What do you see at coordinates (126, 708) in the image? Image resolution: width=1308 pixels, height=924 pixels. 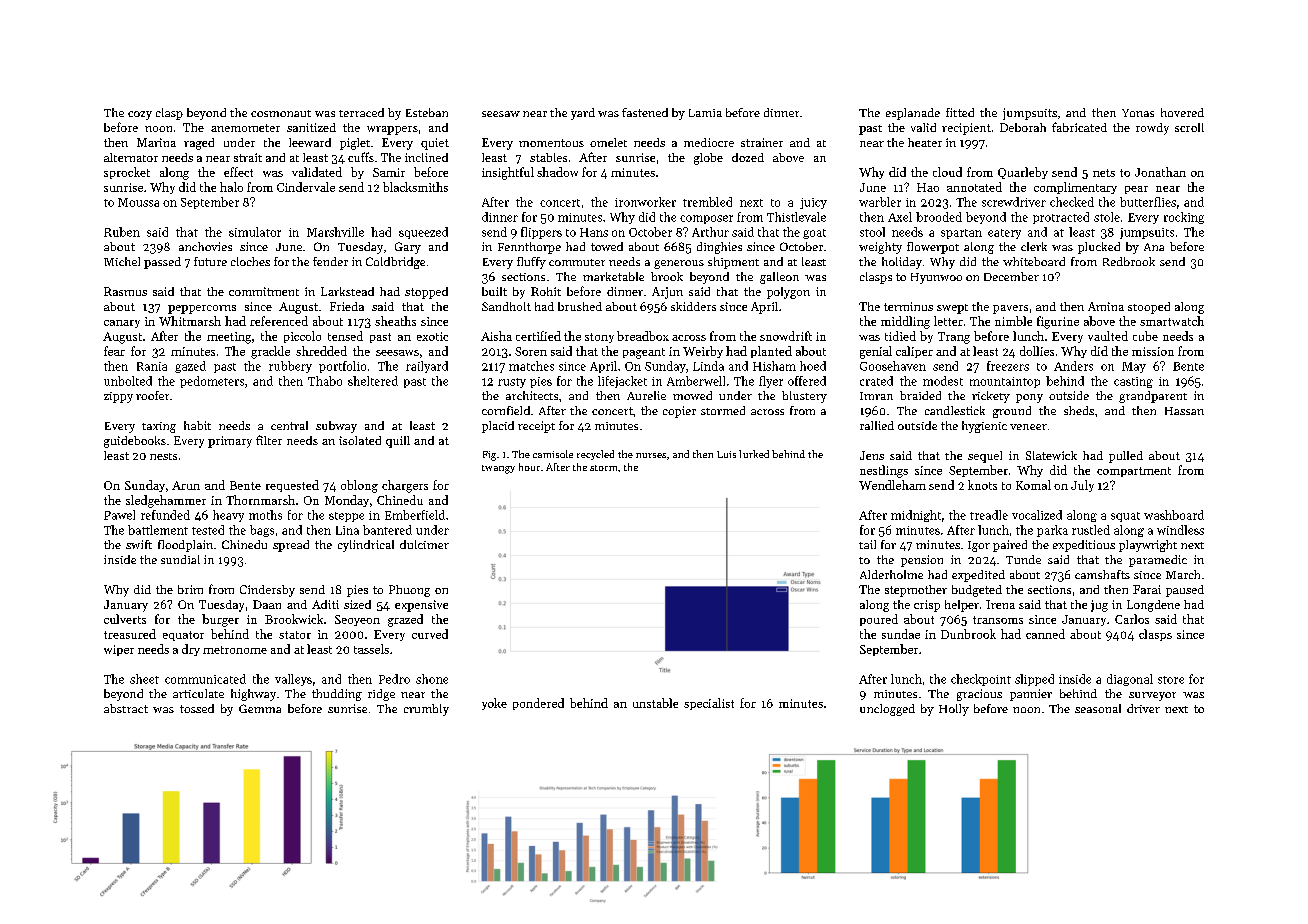 I see `abstract` at bounding box center [126, 708].
